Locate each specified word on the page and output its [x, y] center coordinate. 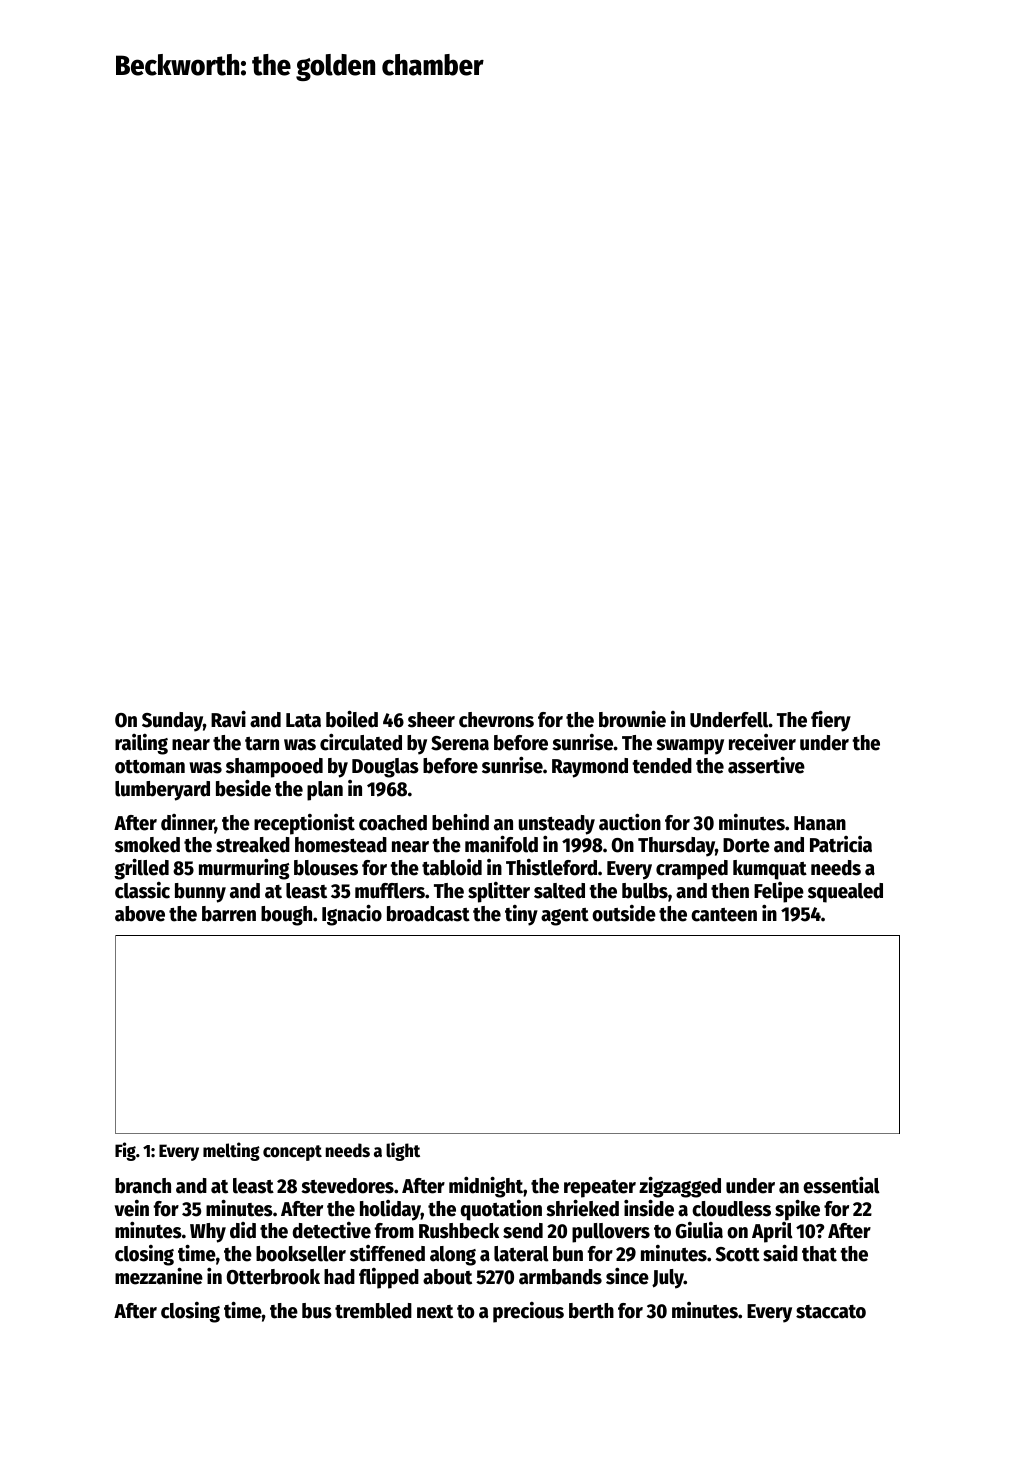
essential [841, 1185]
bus [317, 1311]
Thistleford [551, 867]
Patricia [841, 844]
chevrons [496, 720]
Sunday [172, 722]
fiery [831, 721]
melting [231, 1151]
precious [528, 1312]
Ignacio [352, 915]
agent [565, 917]
